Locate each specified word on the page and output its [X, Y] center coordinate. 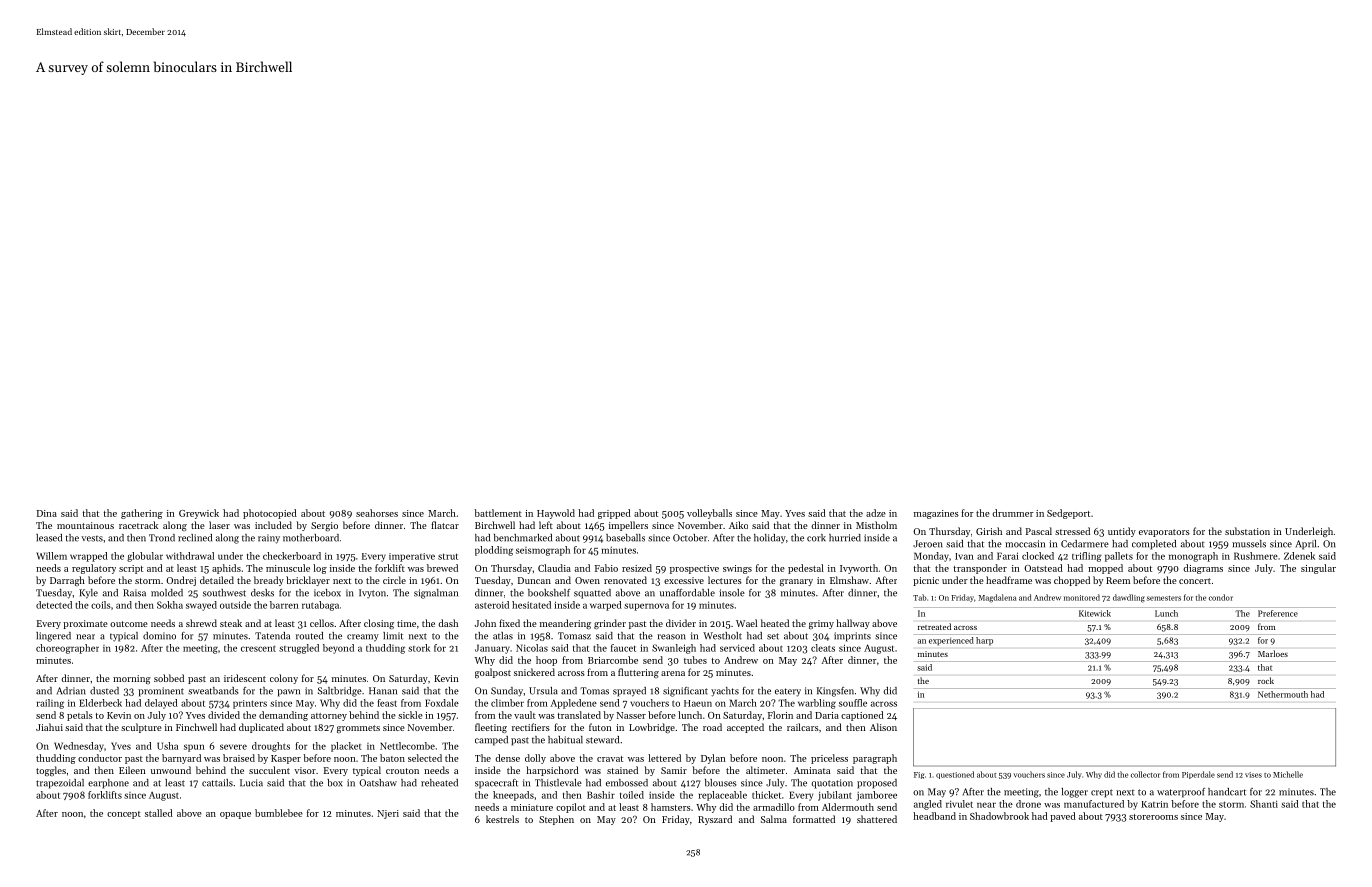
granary [796, 582]
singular [1318, 569]
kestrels [502, 819]
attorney [329, 717]
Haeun [698, 703]
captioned [862, 716]
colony [284, 679]
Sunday [507, 692]
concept [124, 815]
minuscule [288, 568]
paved [1063, 817]
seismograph [543, 551]
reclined [195, 538]
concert [1195, 581]
